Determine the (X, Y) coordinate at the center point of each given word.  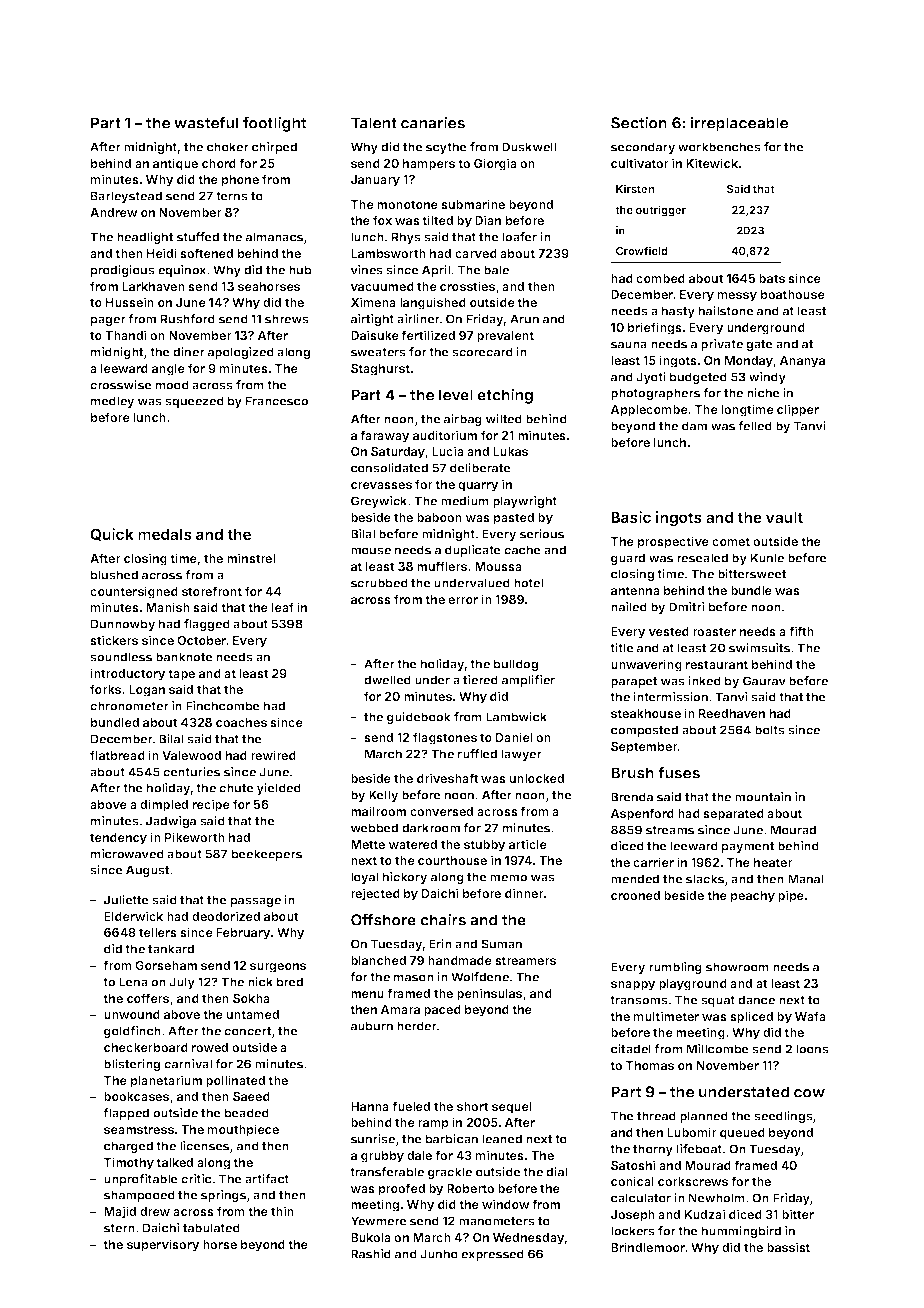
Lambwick (516, 717)
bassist (788, 1247)
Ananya (802, 362)
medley (113, 402)
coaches (241, 722)
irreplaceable (739, 124)
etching (505, 396)
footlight (275, 124)
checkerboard (146, 1047)
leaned (502, 1139)
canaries (433, 122)
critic (196, 1179)
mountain (763, 797)
